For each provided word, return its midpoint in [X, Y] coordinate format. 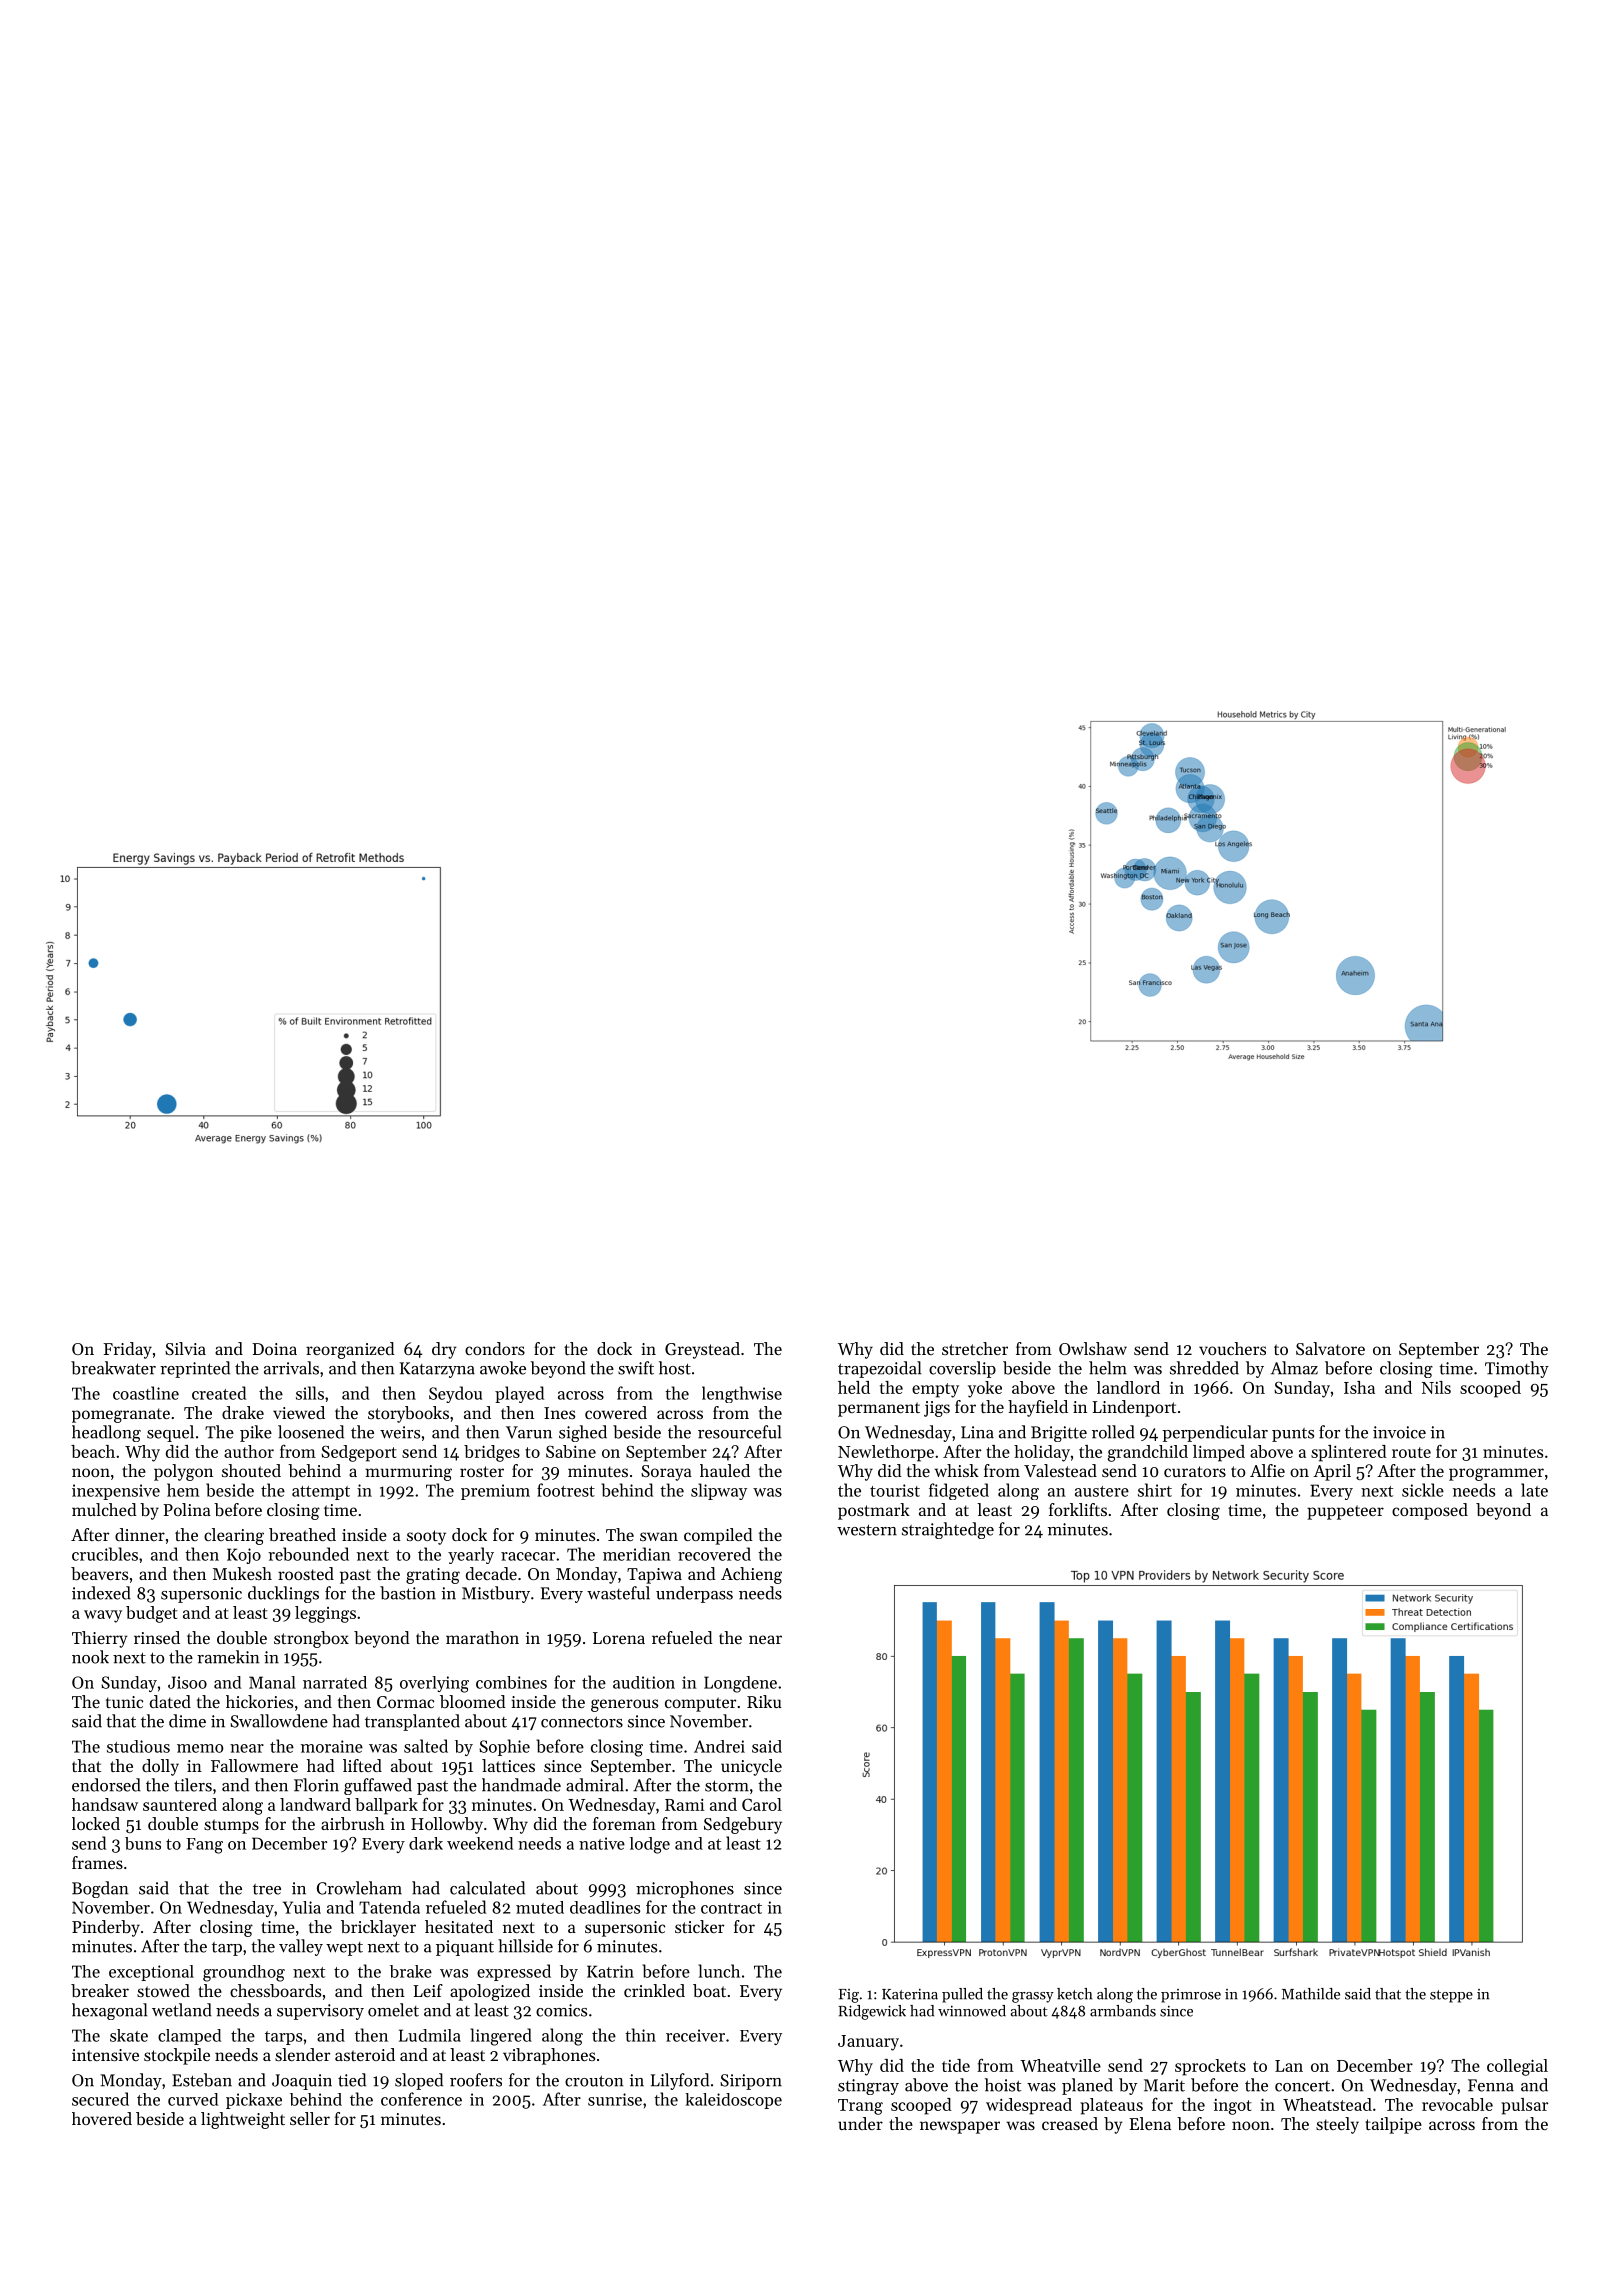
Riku [764, 1701]
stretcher [975, 1348]
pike [256, 1433]
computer [700, 1704]
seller [310, 2118]
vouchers [1232, 1348]
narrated [335, 1682]
